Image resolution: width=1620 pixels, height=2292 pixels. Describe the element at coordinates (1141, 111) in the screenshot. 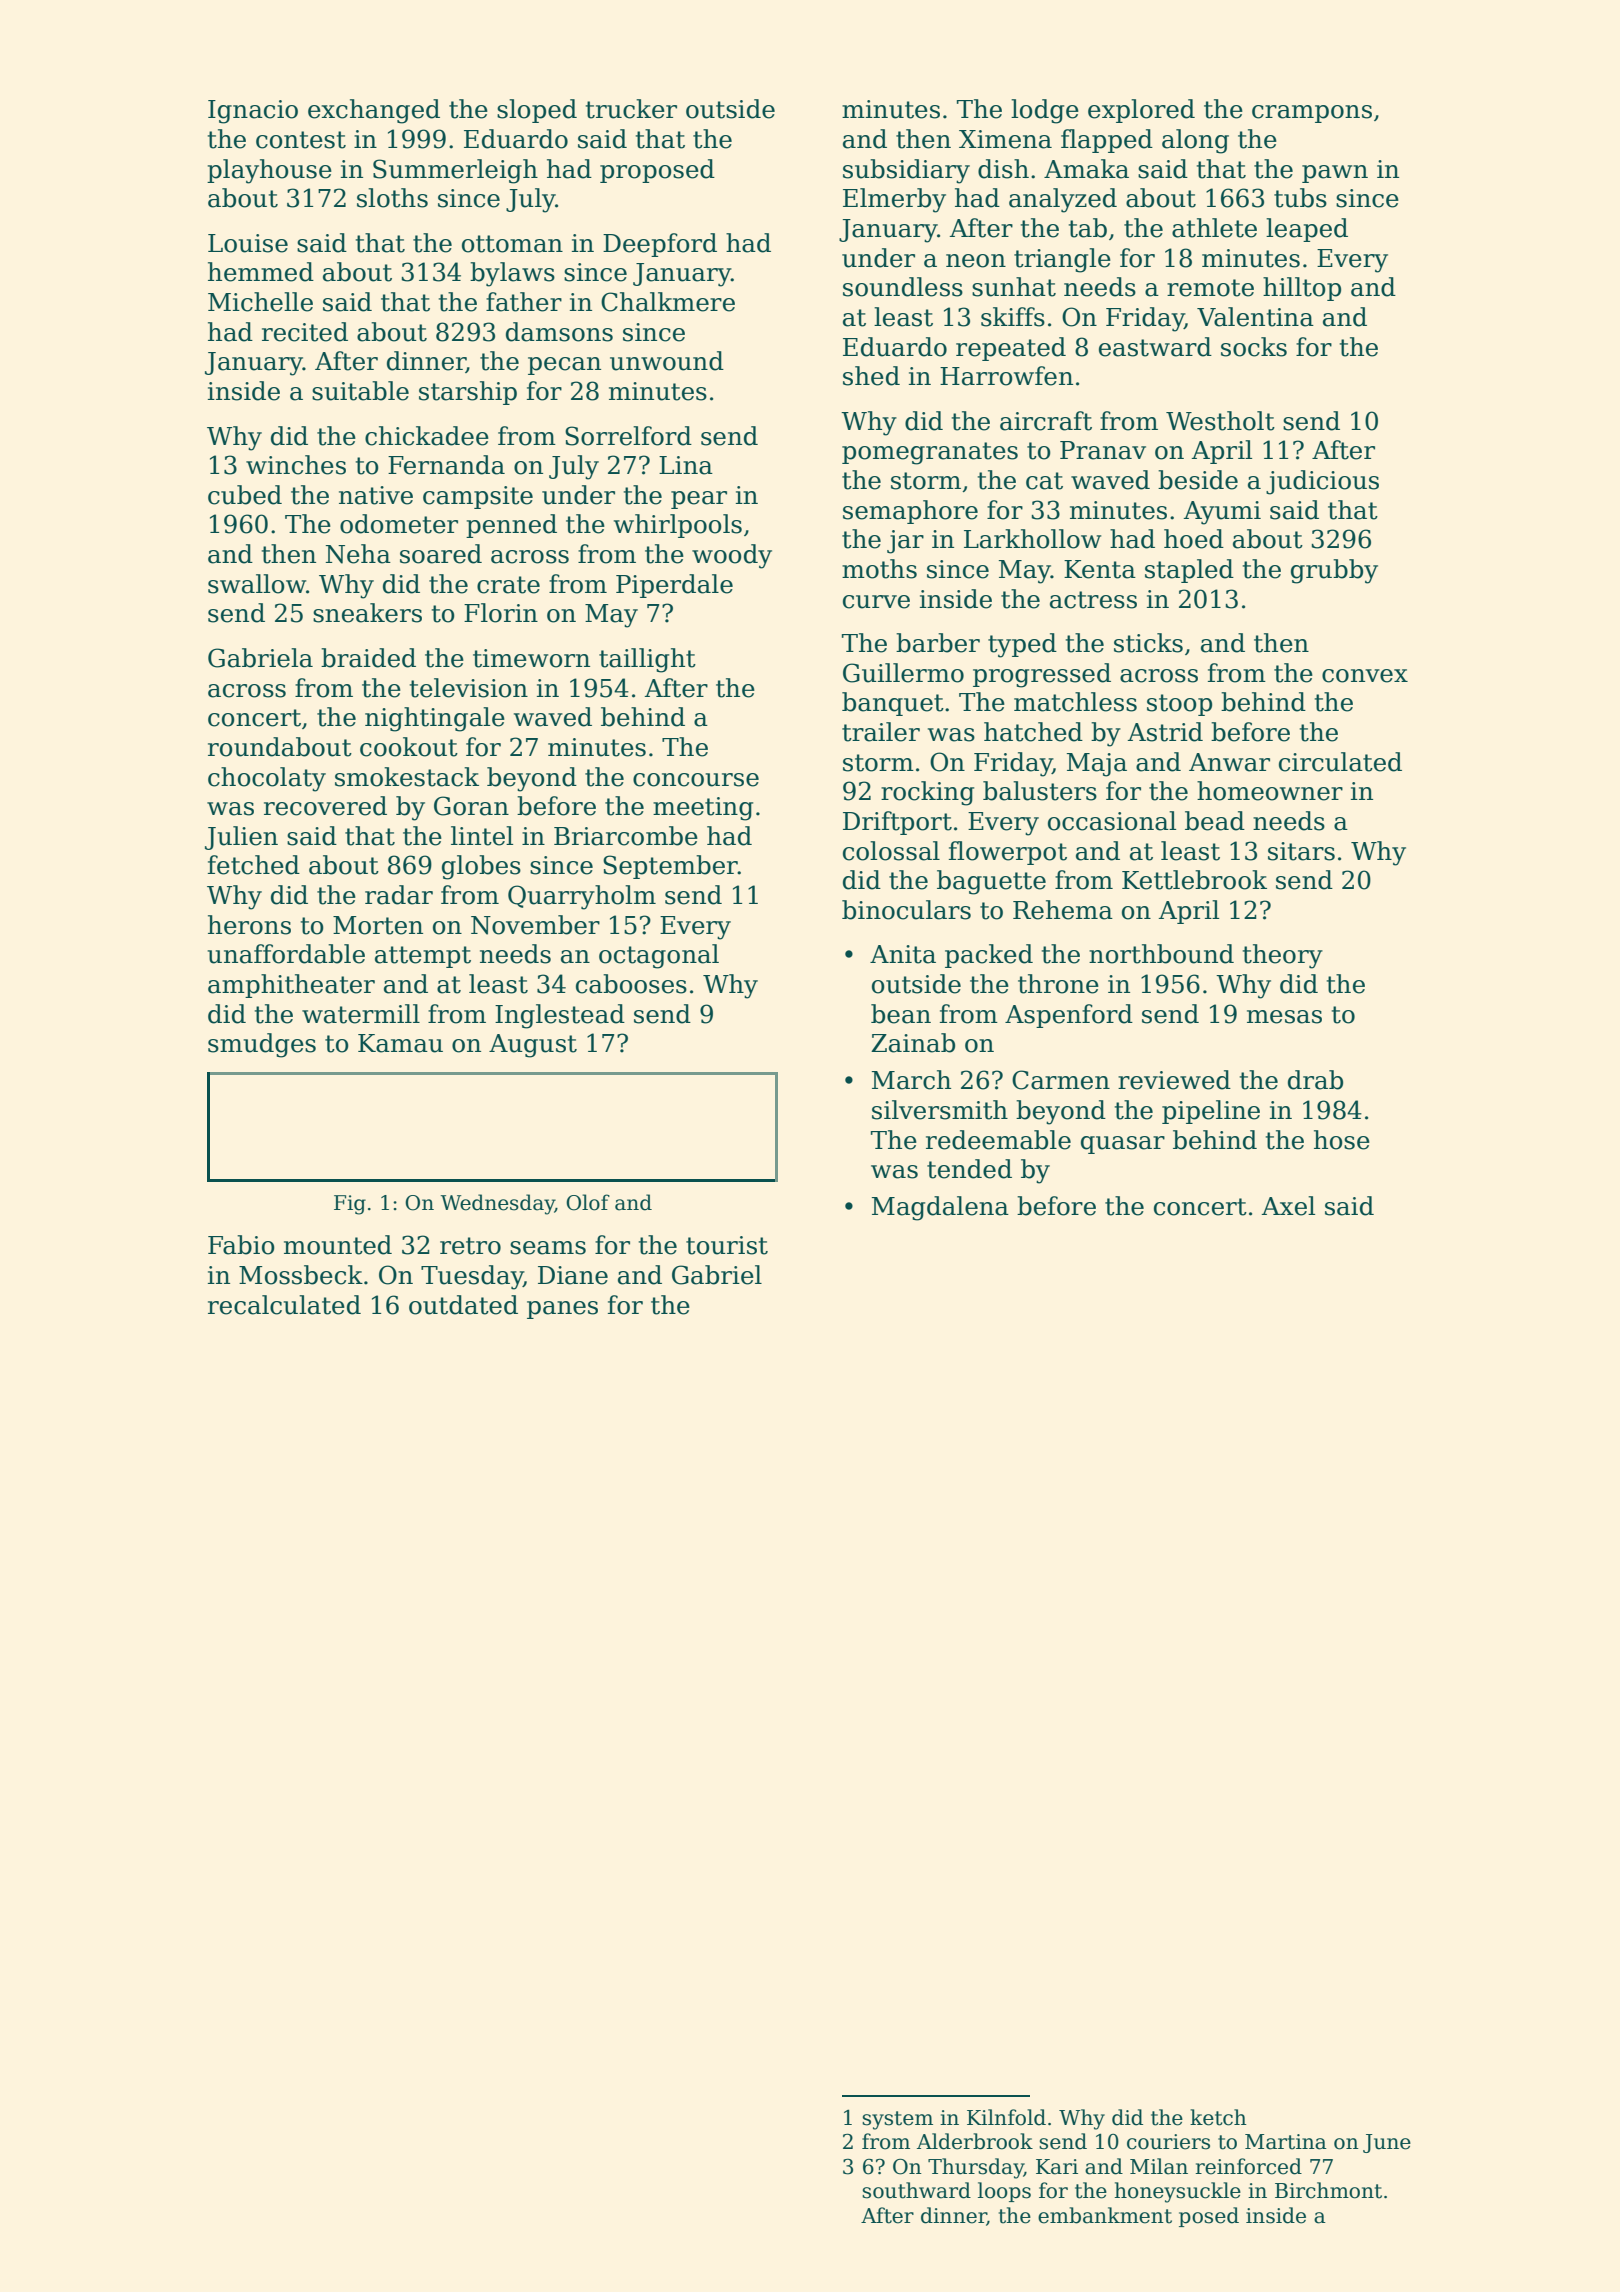

I see `explored` at that location.
